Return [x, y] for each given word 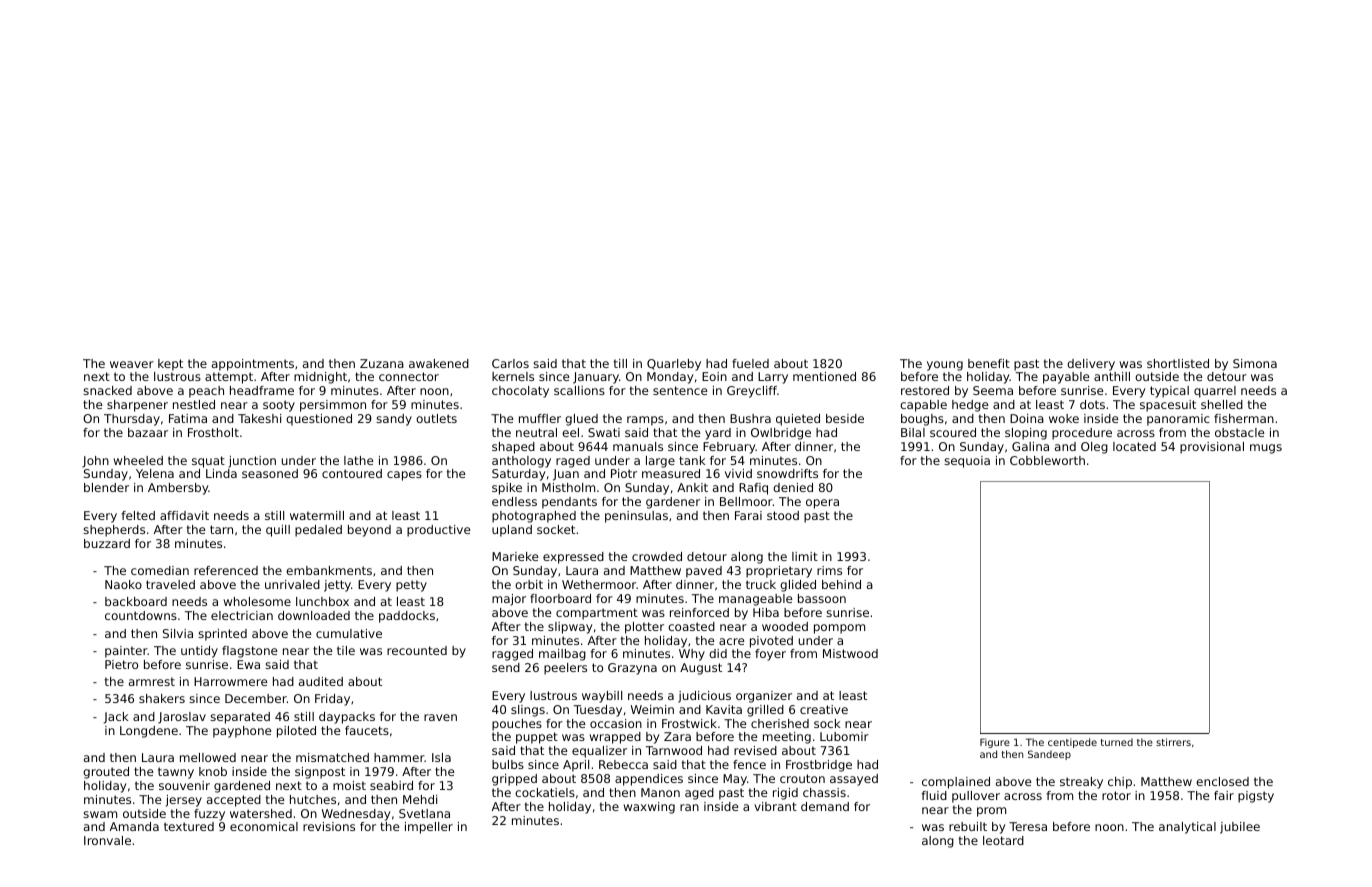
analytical [1187, 828]
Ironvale [107, 840]
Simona [1255, 363]
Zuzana [382, 363]
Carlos [510, 363]
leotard [1003, 840]
